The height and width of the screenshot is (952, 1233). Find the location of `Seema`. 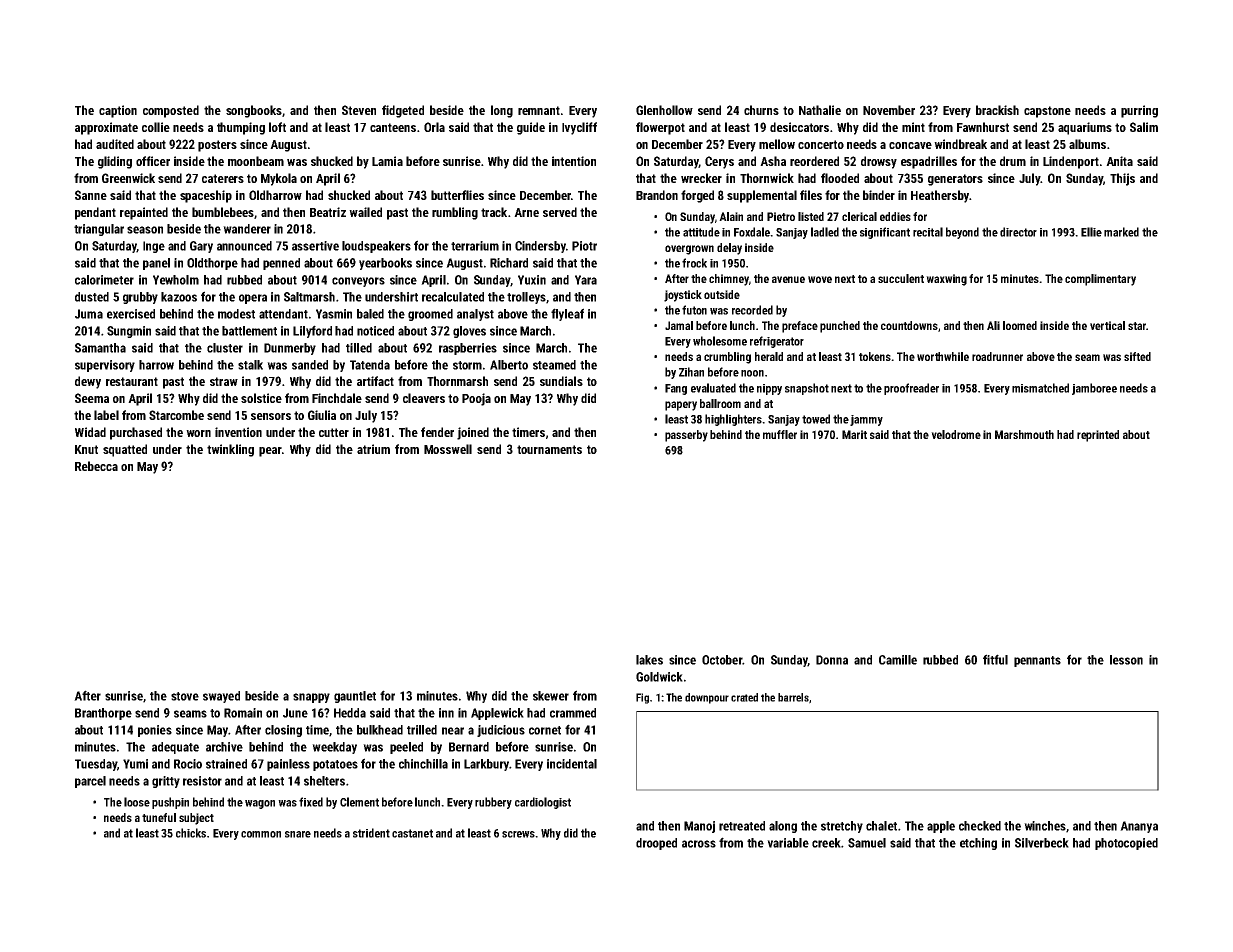

Seema is located at coordinates (92, 398).
